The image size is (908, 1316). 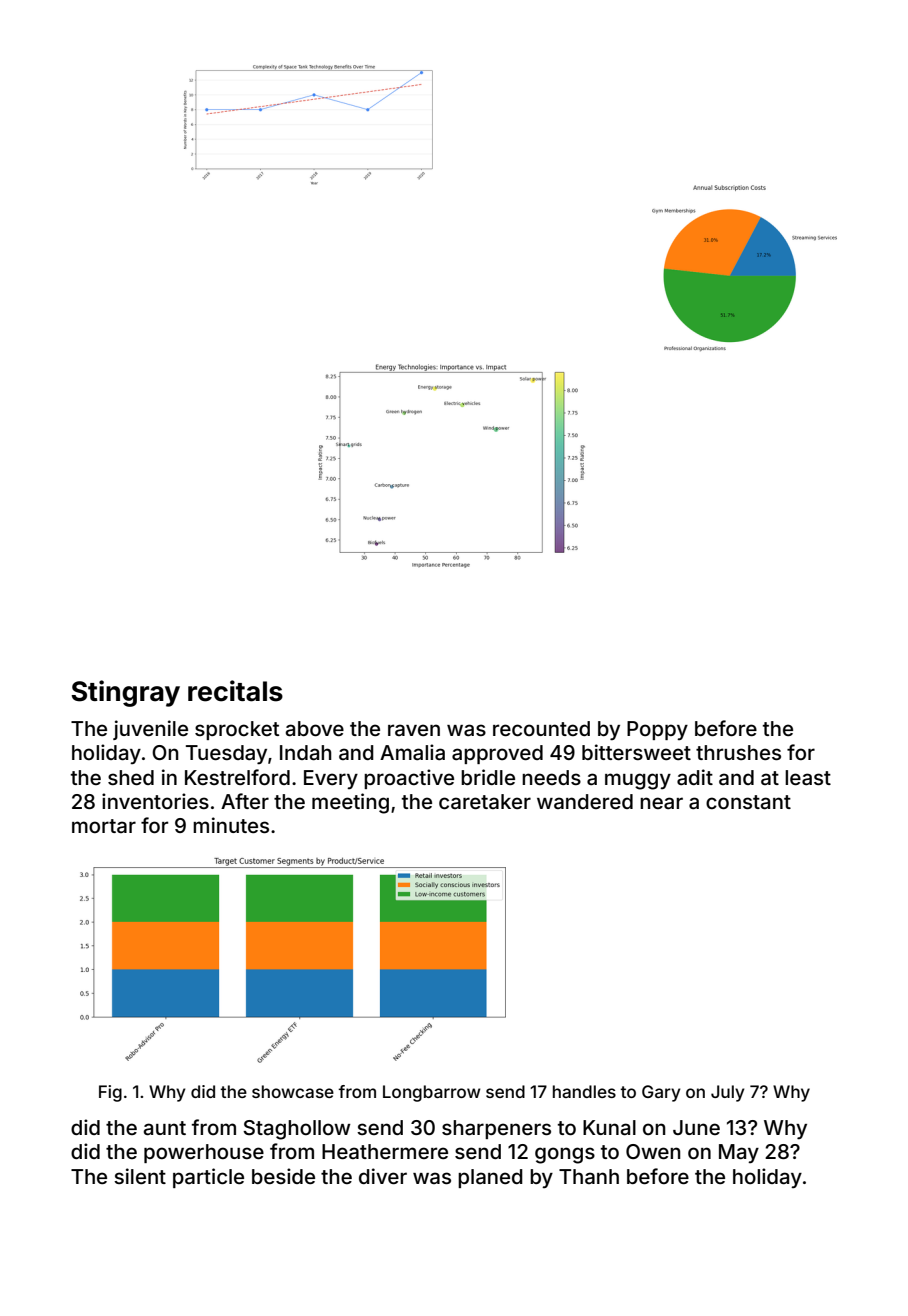 What do you see at coordinates (165, 1128) in the screenshot?
I see `aunt` at bounding box center [165, 1128].
